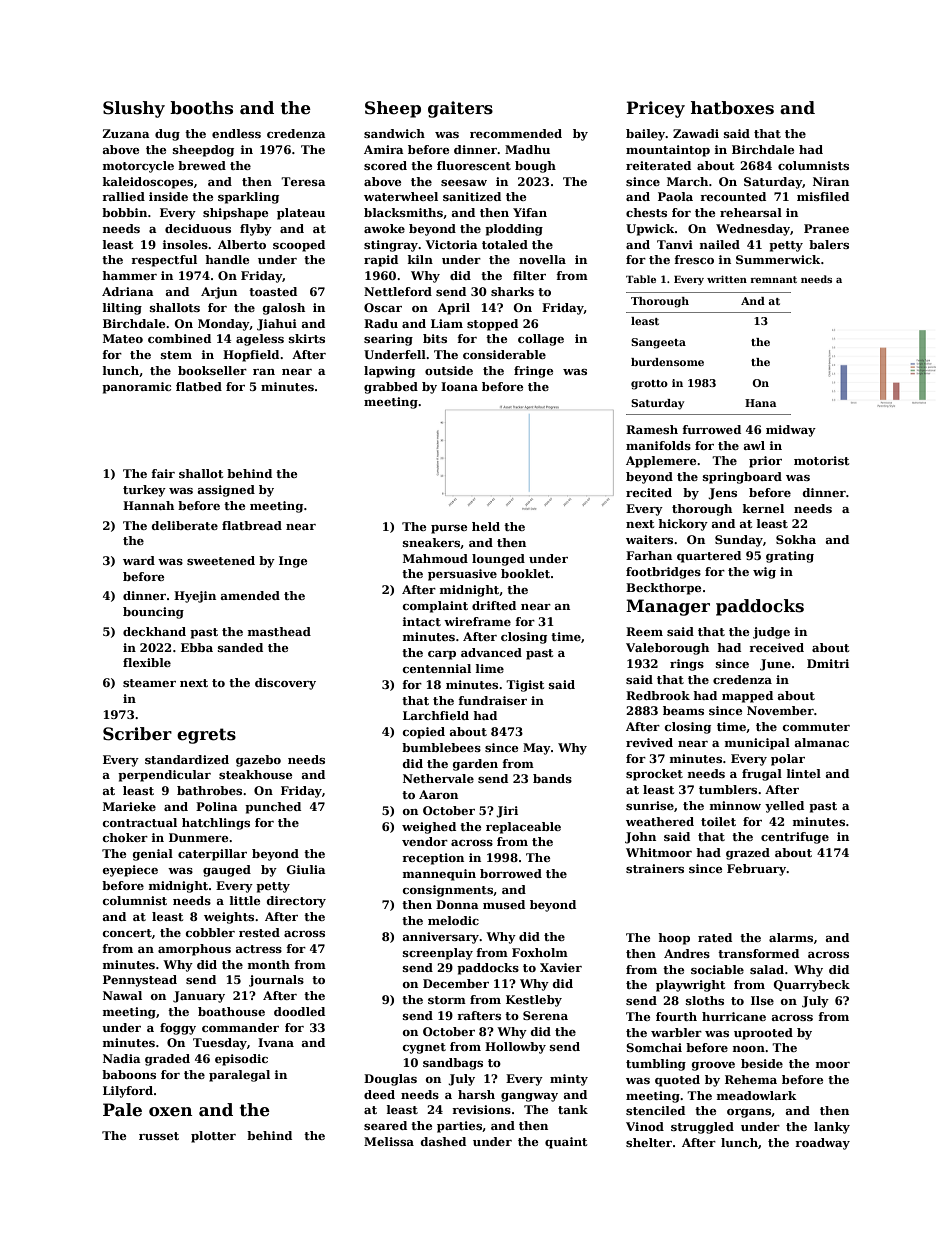 The height and width of the image is (1233, 952). I want to click on Summerwick, so click(778, 259).
